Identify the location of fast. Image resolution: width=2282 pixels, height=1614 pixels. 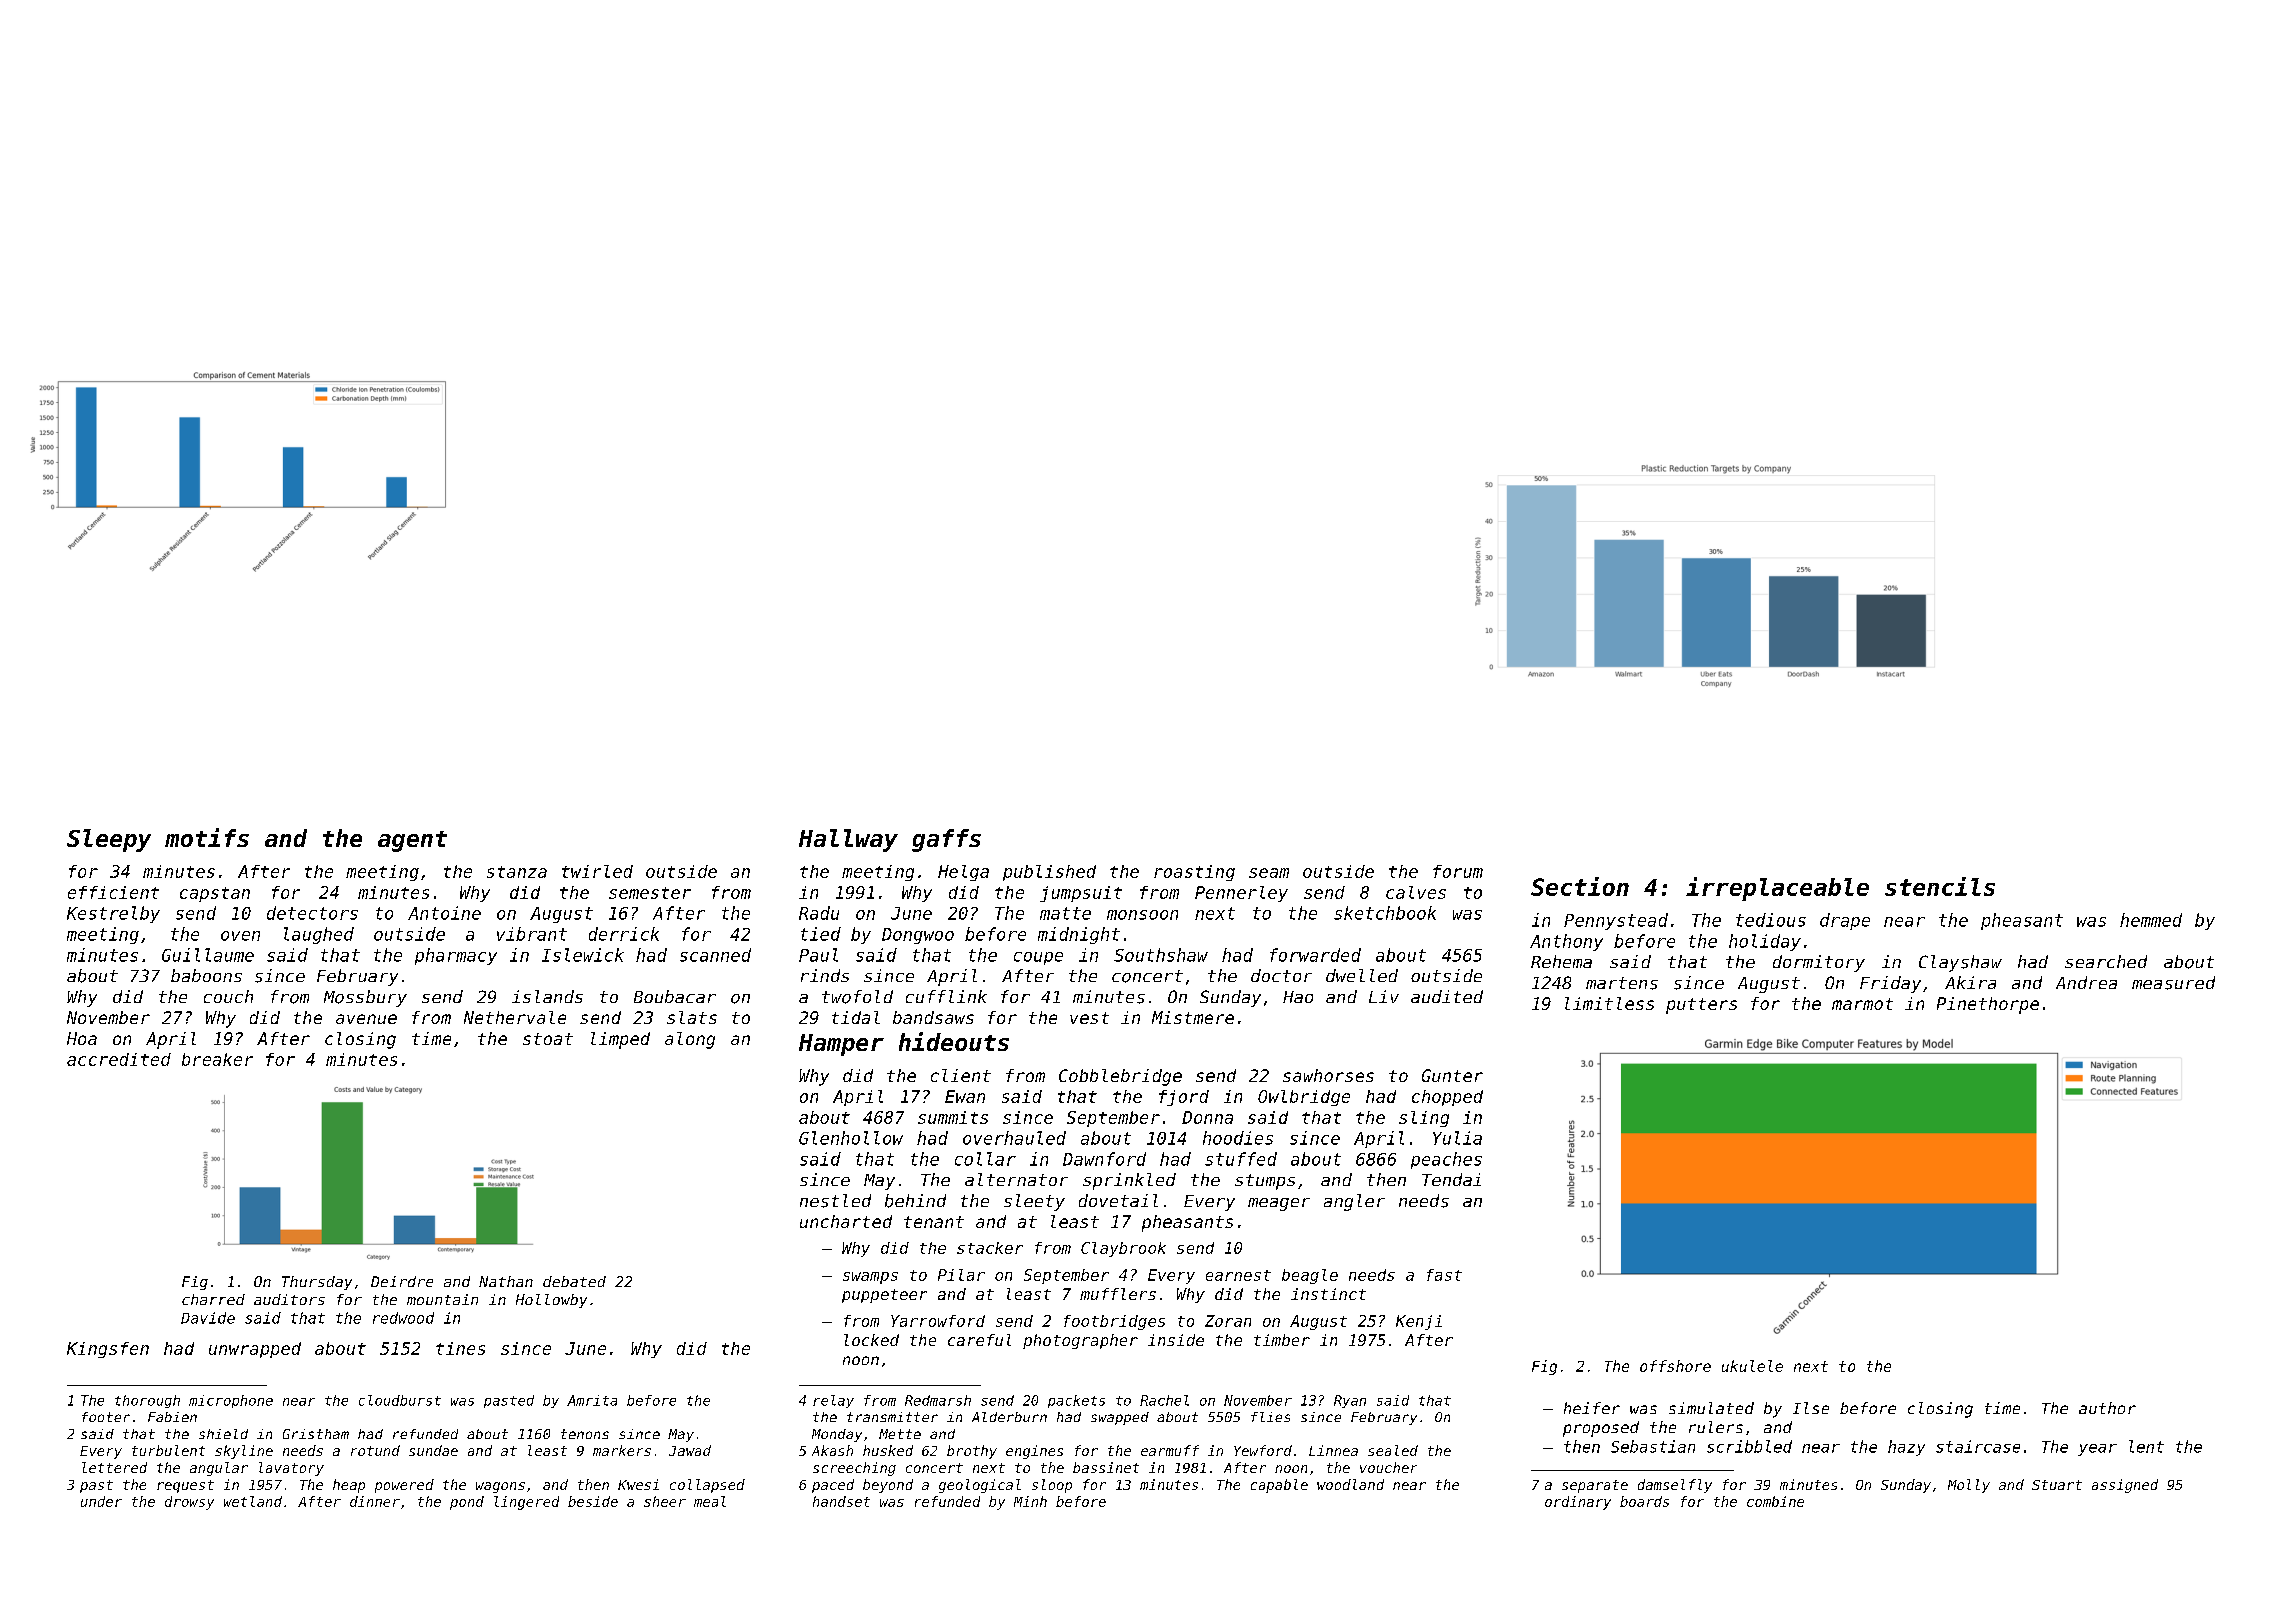
(1444, 1275).
